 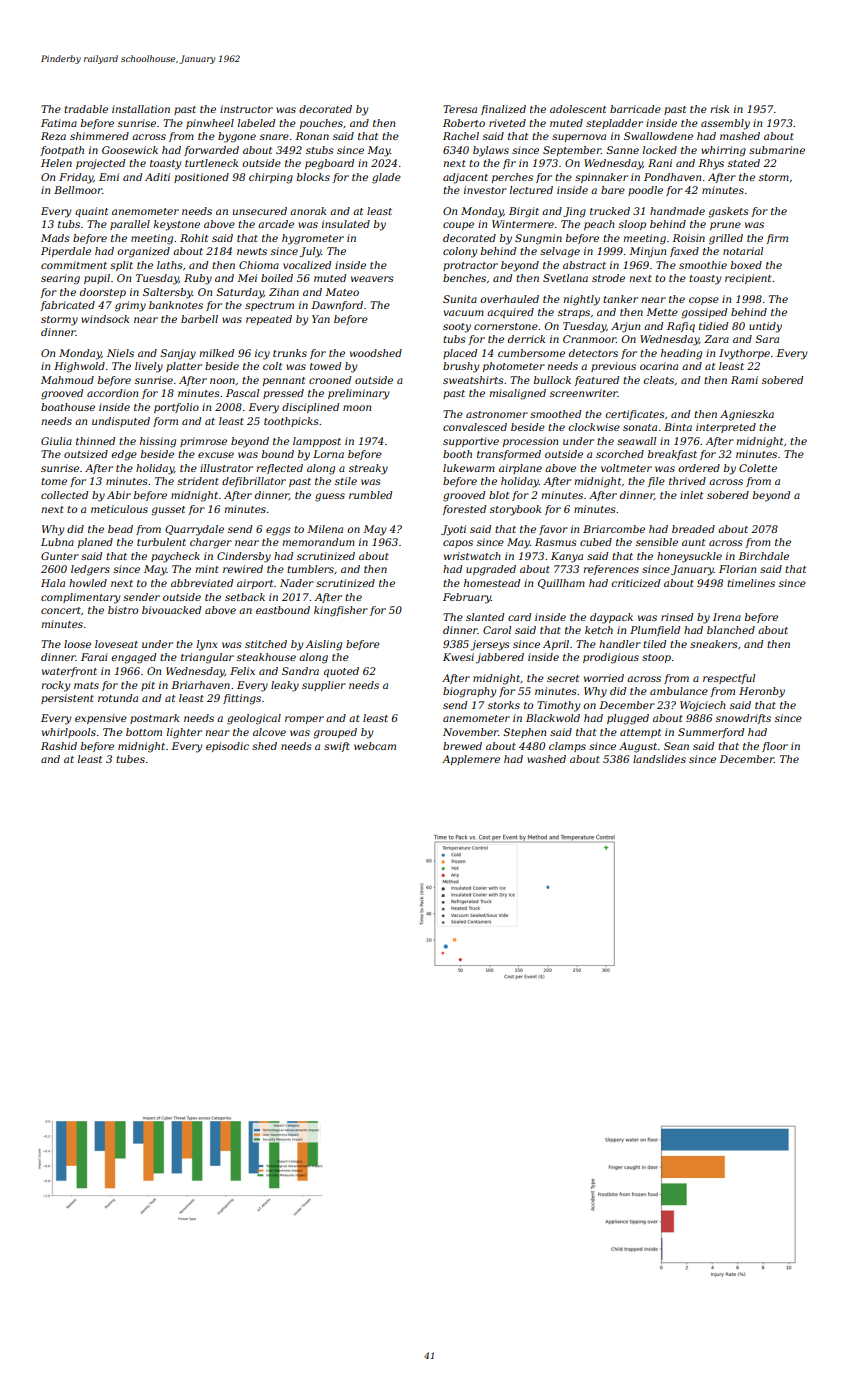 I want to click on gusset, so click(x=168, y=511).
